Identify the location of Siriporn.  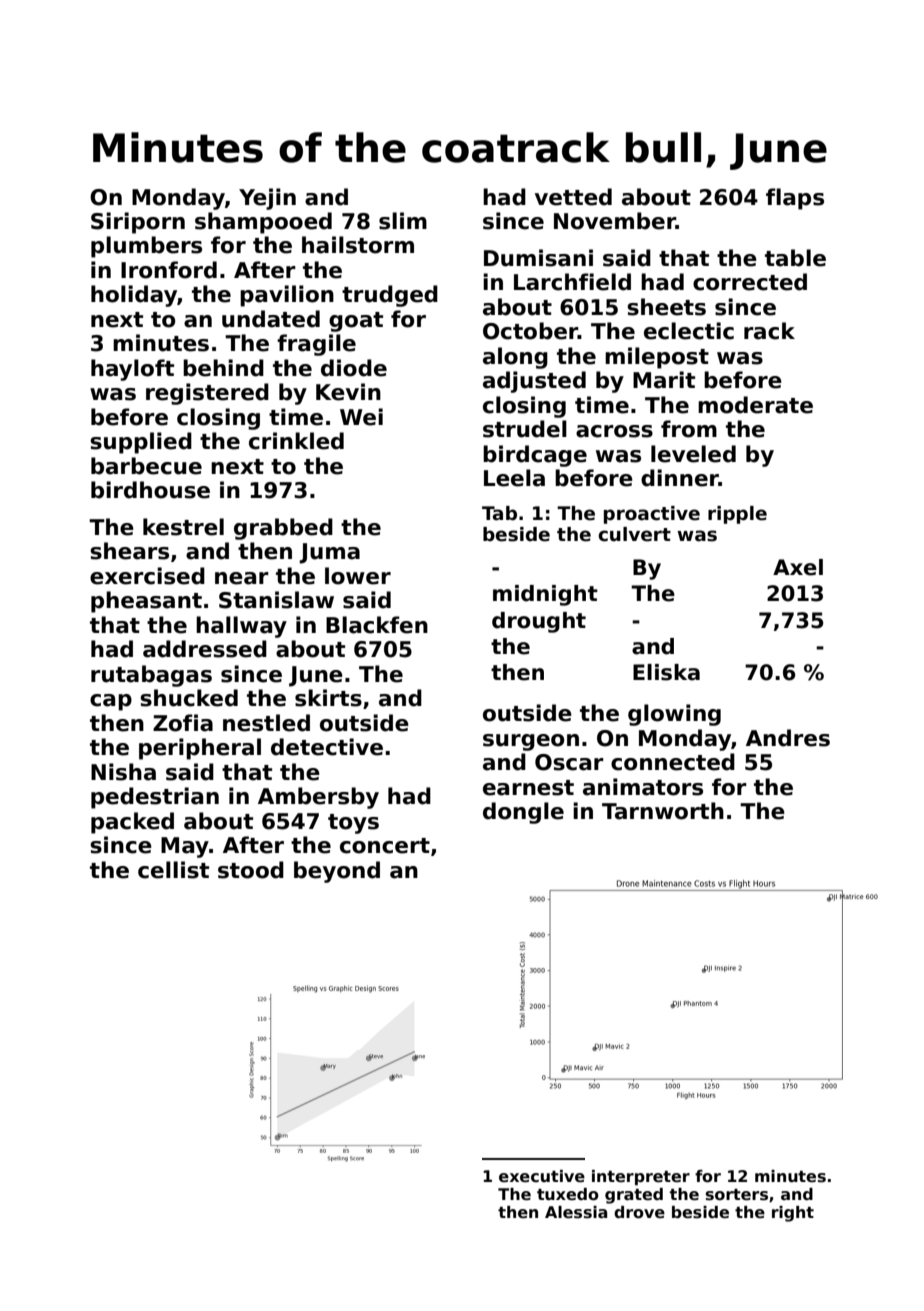
(138, 223).
